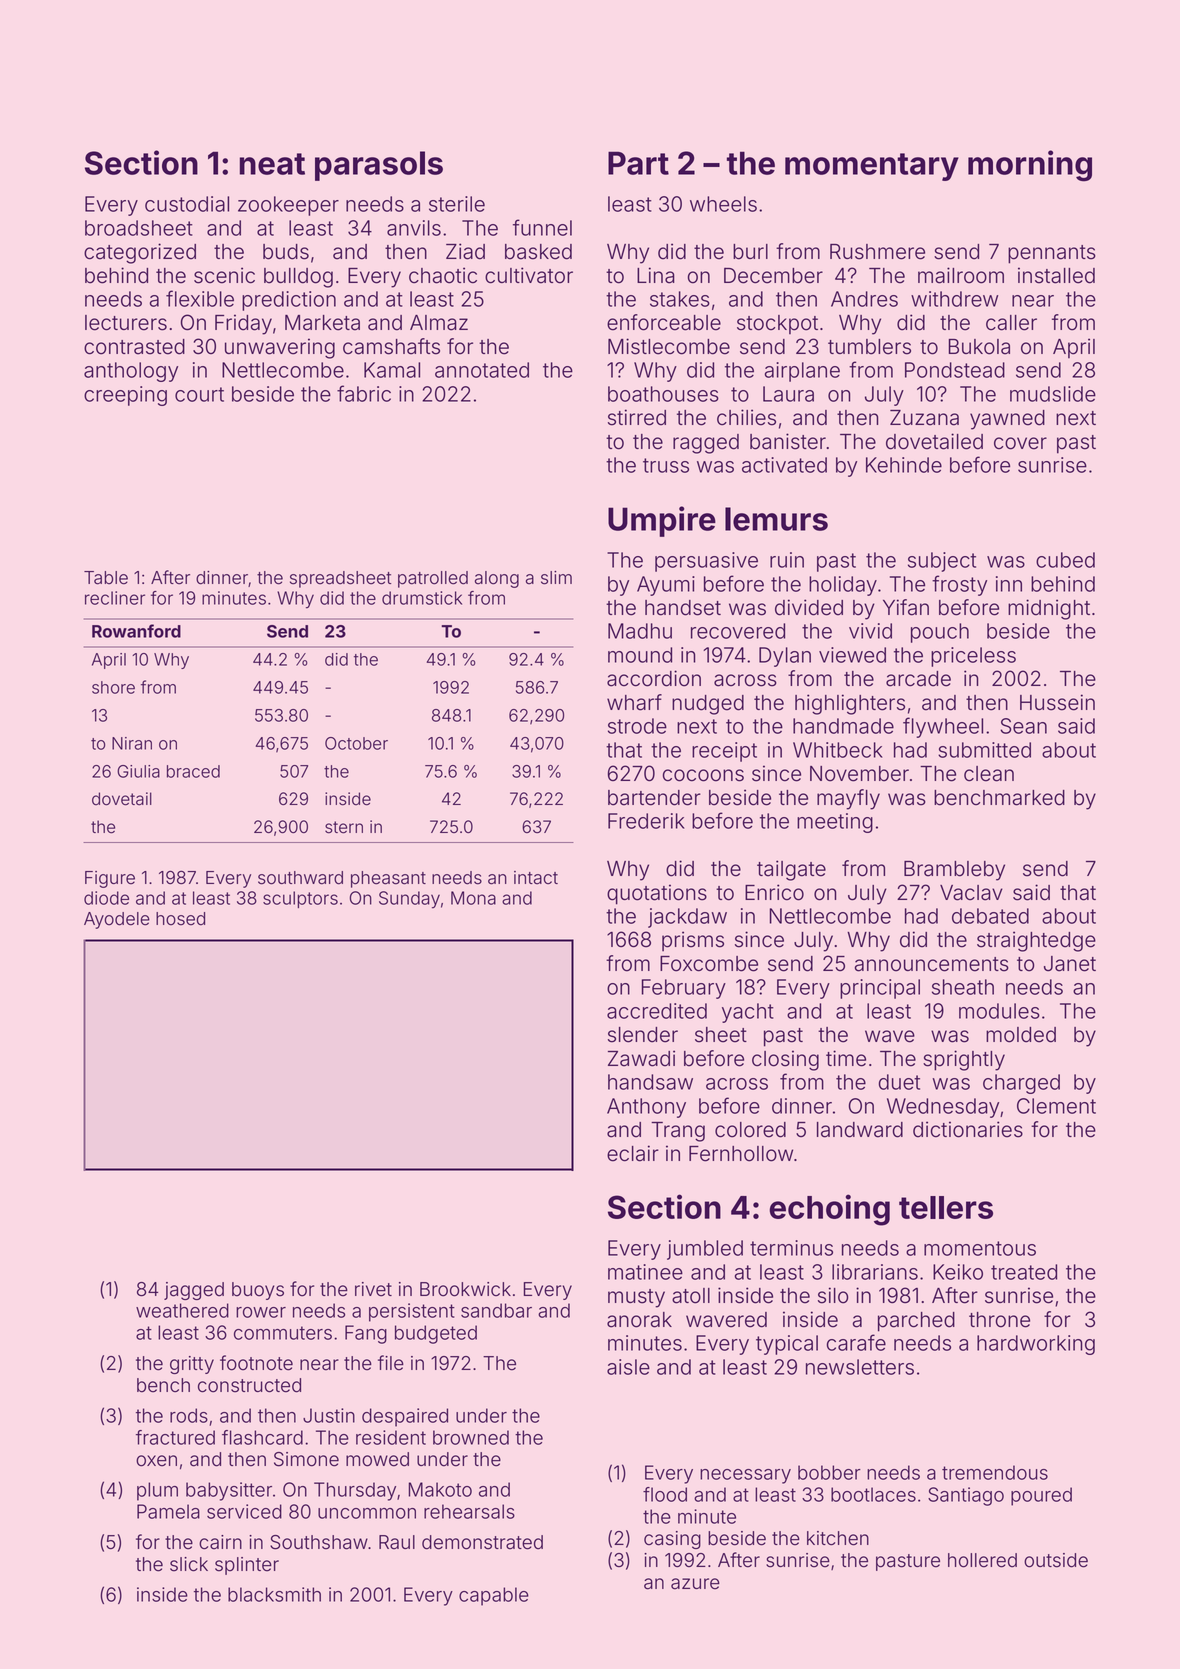  What do you see at coordinates (1023, 726) in the page?
I see `Sean` at bounding box center [1023, 726].
